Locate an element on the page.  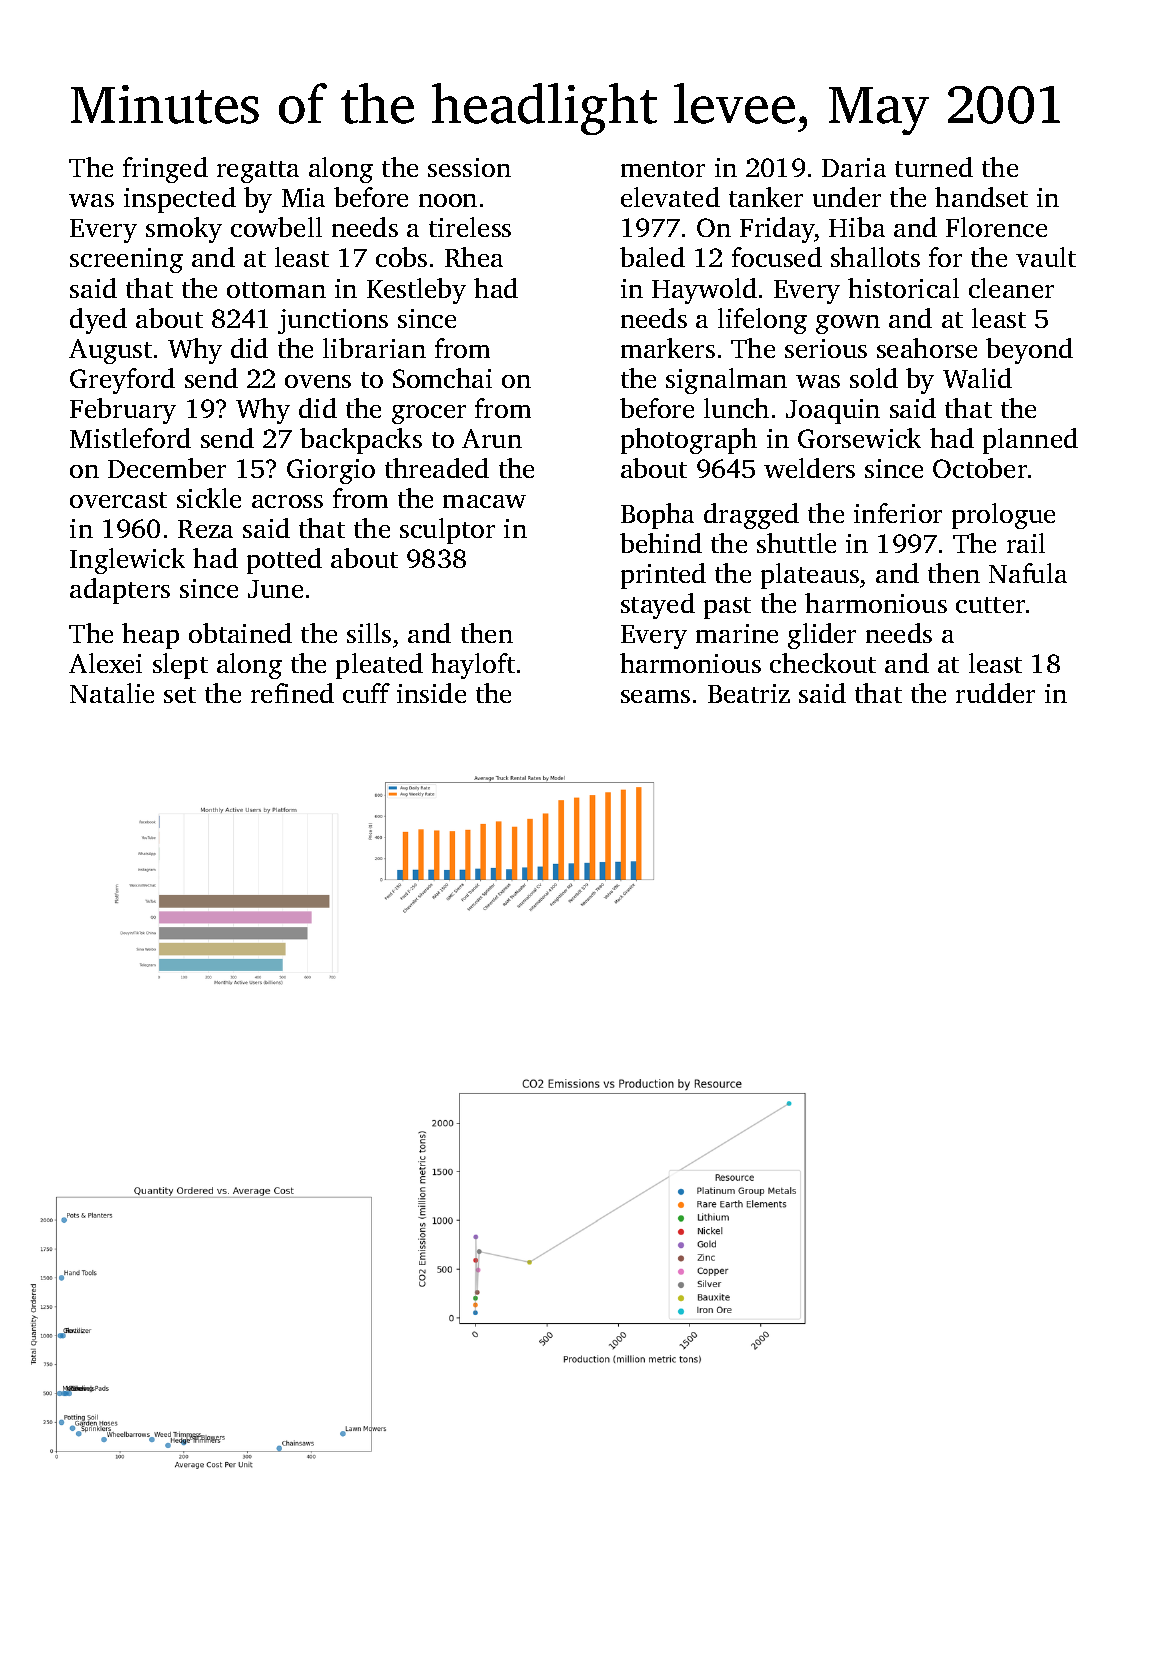
Hiba is located at coordinates (857, 227).
